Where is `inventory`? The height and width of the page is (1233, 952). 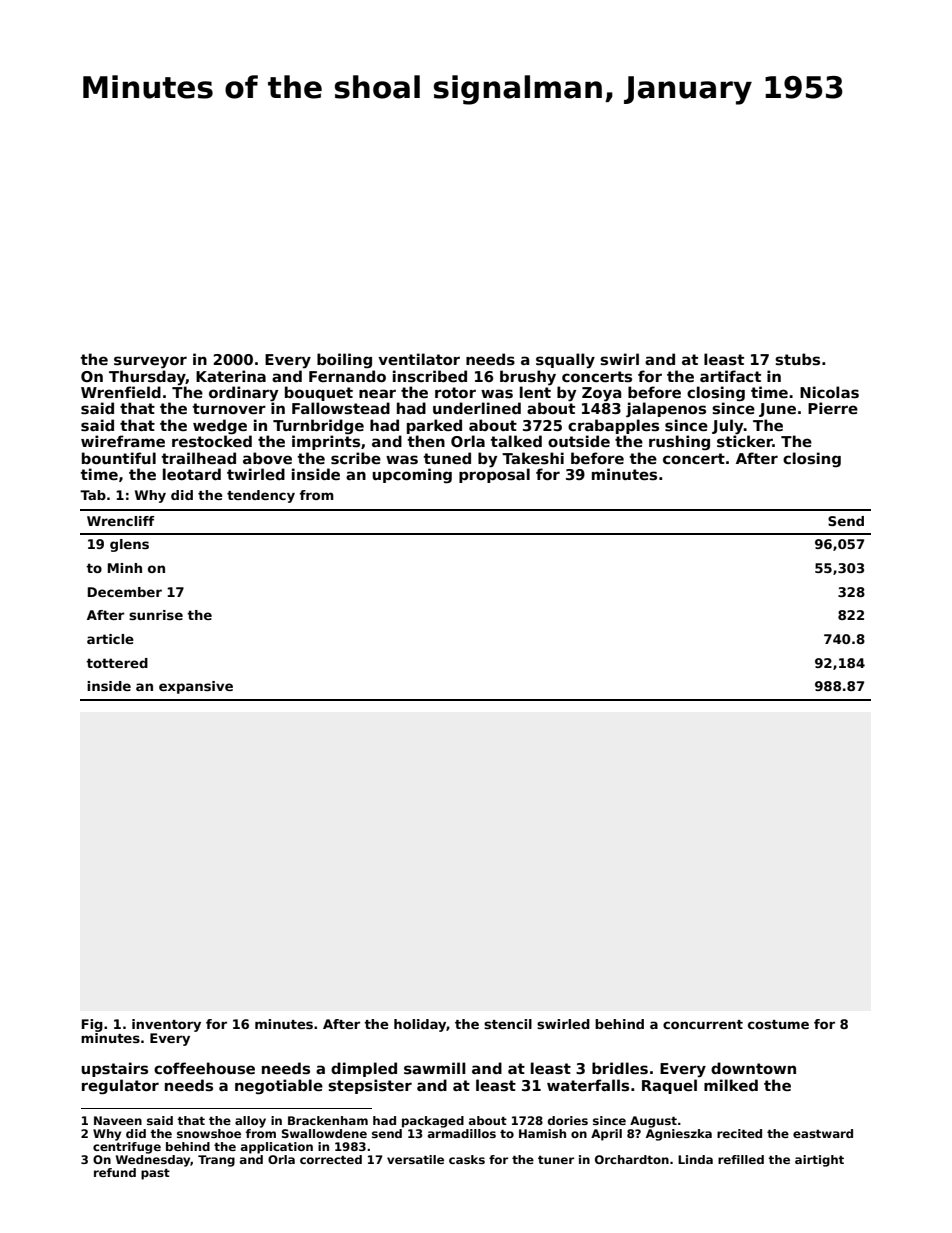
inventory is located at coordinates (166, 1025).
